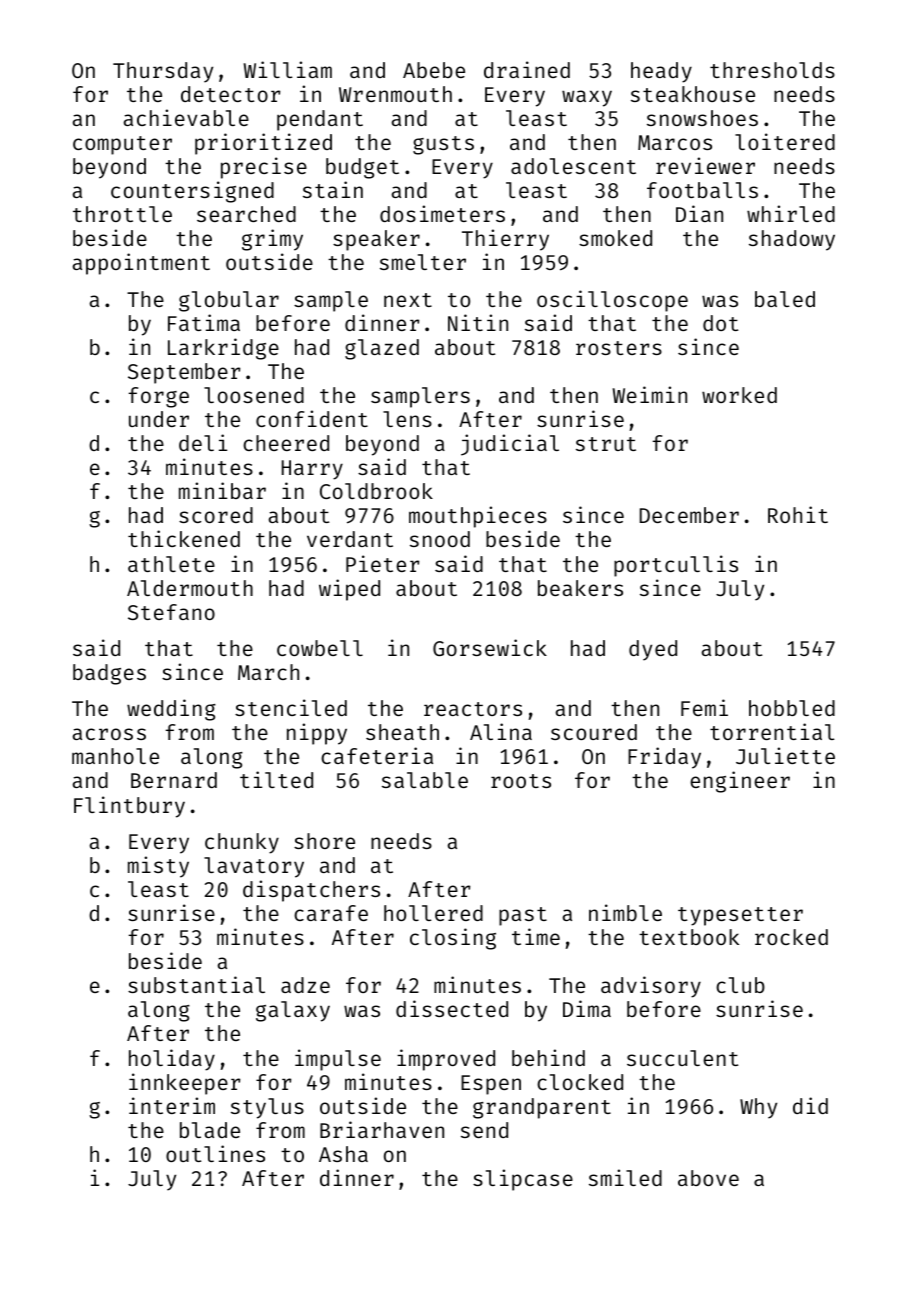 The image size is (908, 1316). Describe the element at coordinates (542, 1108) in the screenshot. I see `grandparent` at that location.
